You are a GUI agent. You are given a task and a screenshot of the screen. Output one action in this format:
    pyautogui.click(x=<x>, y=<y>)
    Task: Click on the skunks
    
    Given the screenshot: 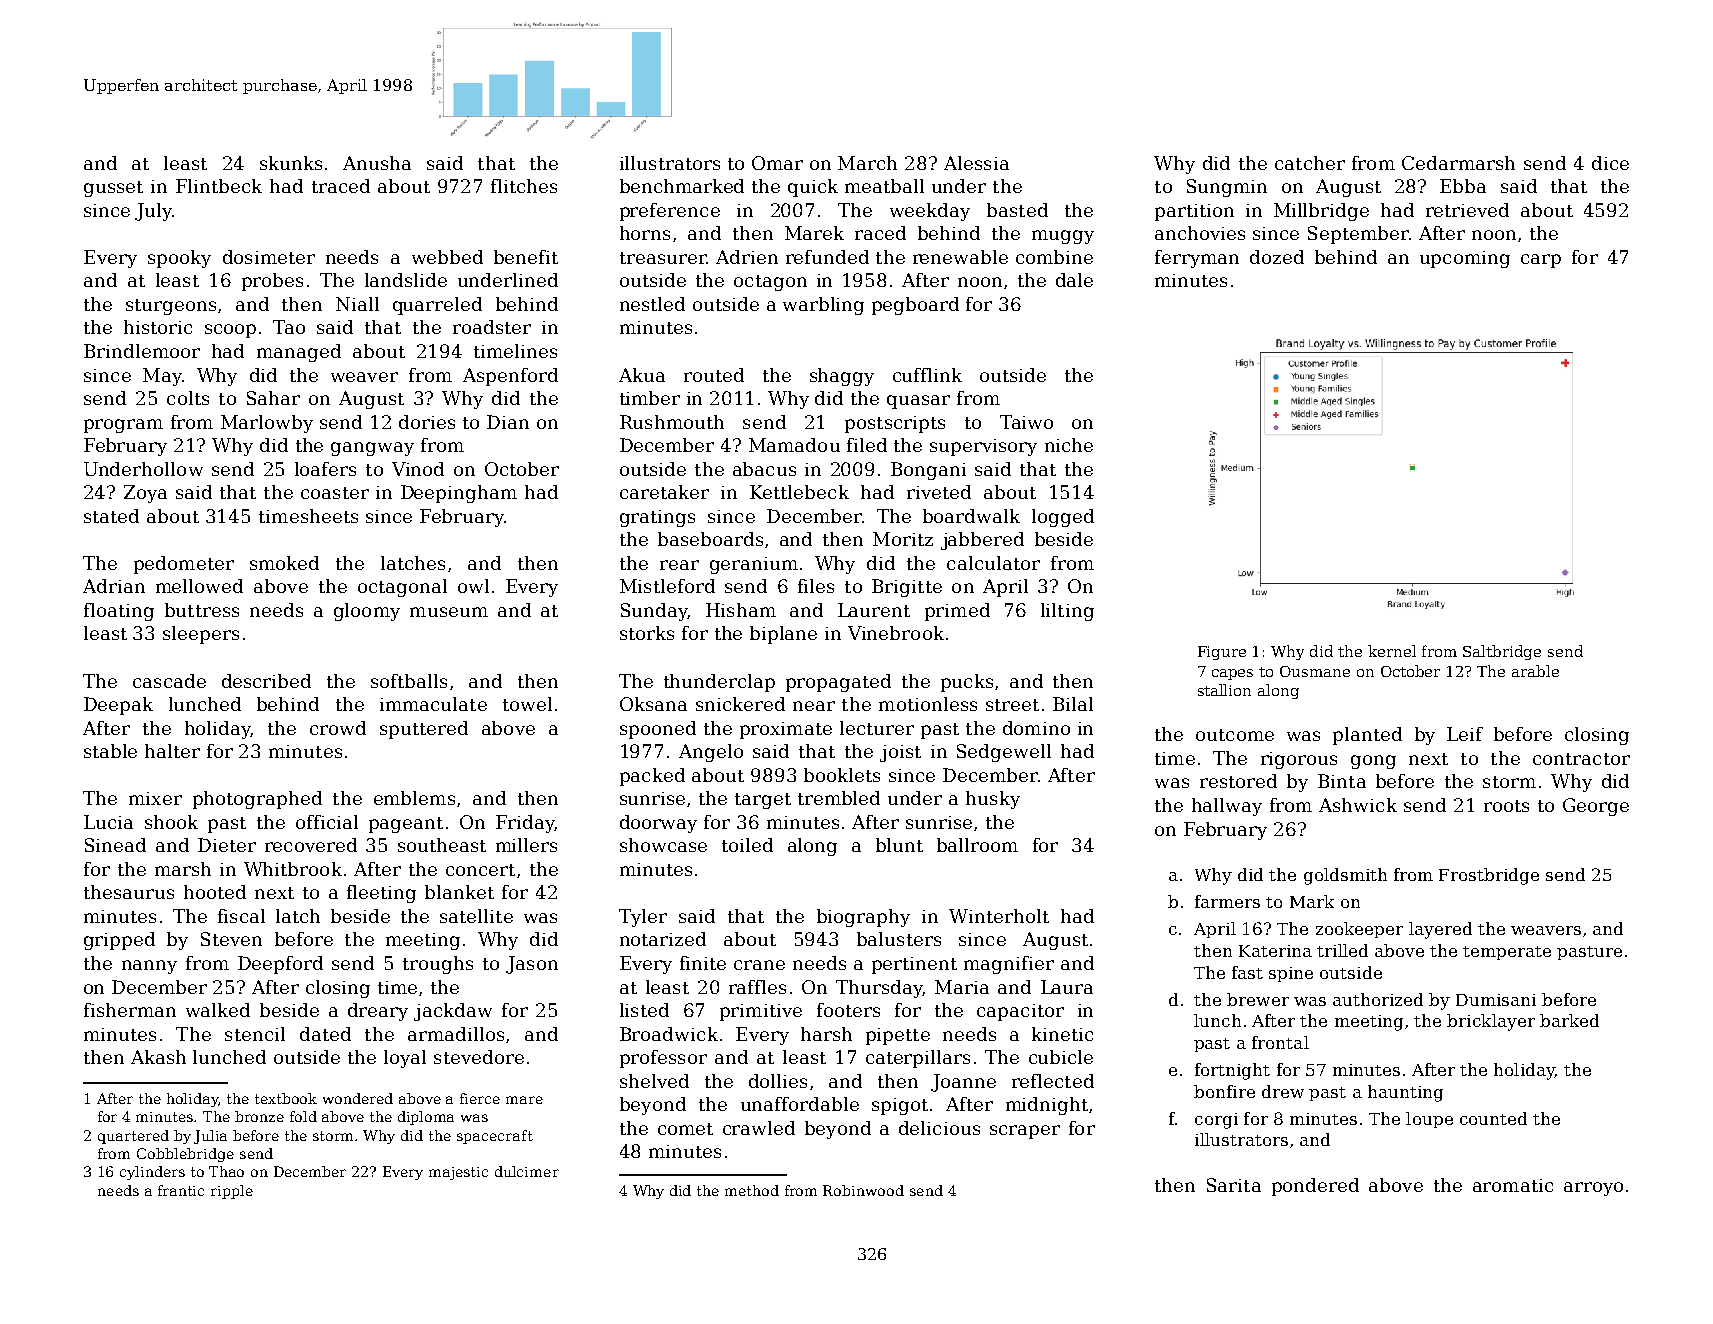 What is the action you would take?
    pyautogui.click(x=291, y=163)
